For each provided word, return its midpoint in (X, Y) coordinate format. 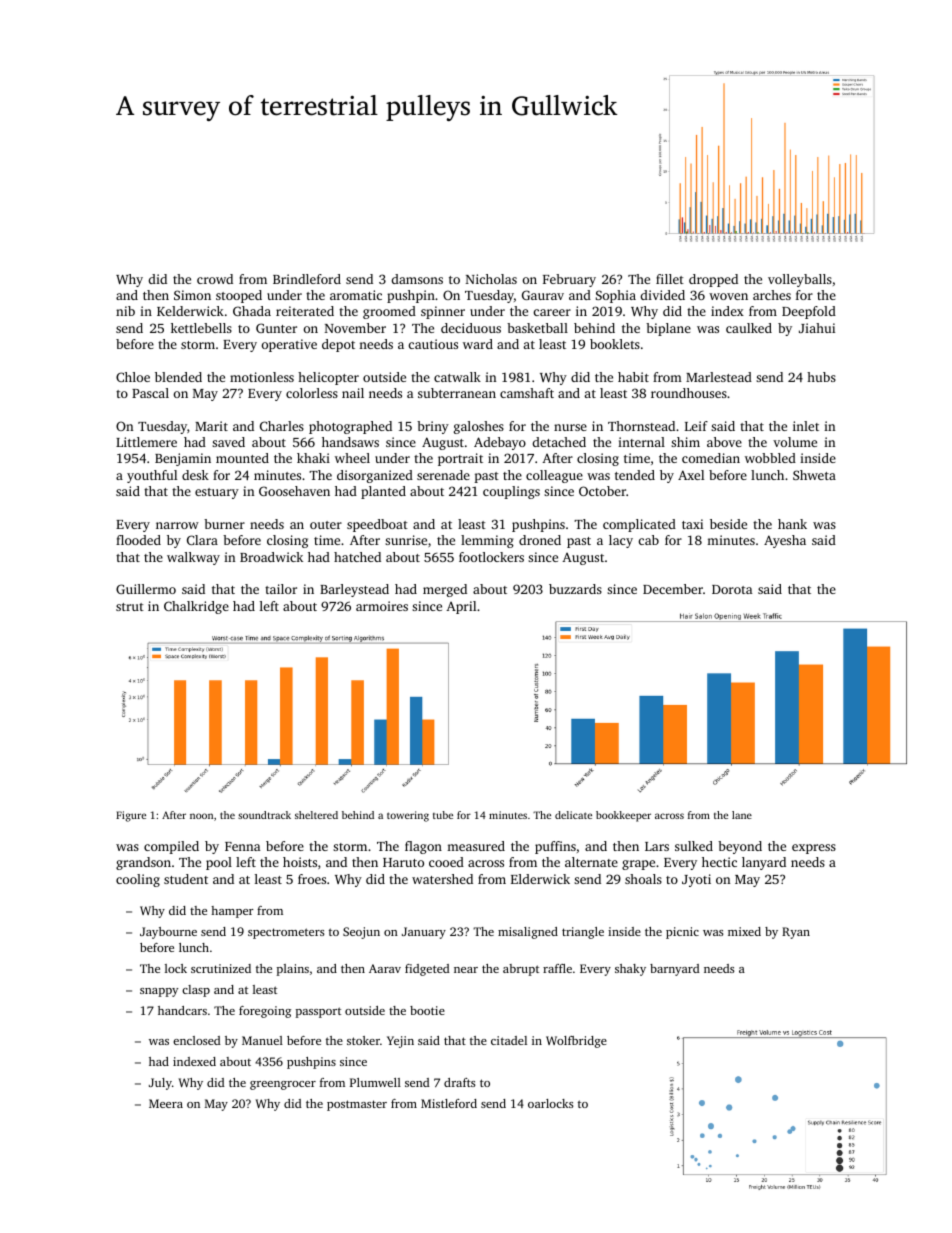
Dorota (732, 589)
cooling (138, 880)
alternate (591, 862)
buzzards (575, 589)
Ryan (796, 933)
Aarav (385, 968)
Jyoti (696, 880)
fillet (670, 279)
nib (125, 311)
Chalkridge (196, 607)
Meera (166, 1103)
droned (540, 540)
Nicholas (491, 279)
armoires (382, 606)
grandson (143, 863)
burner (224, 524)
